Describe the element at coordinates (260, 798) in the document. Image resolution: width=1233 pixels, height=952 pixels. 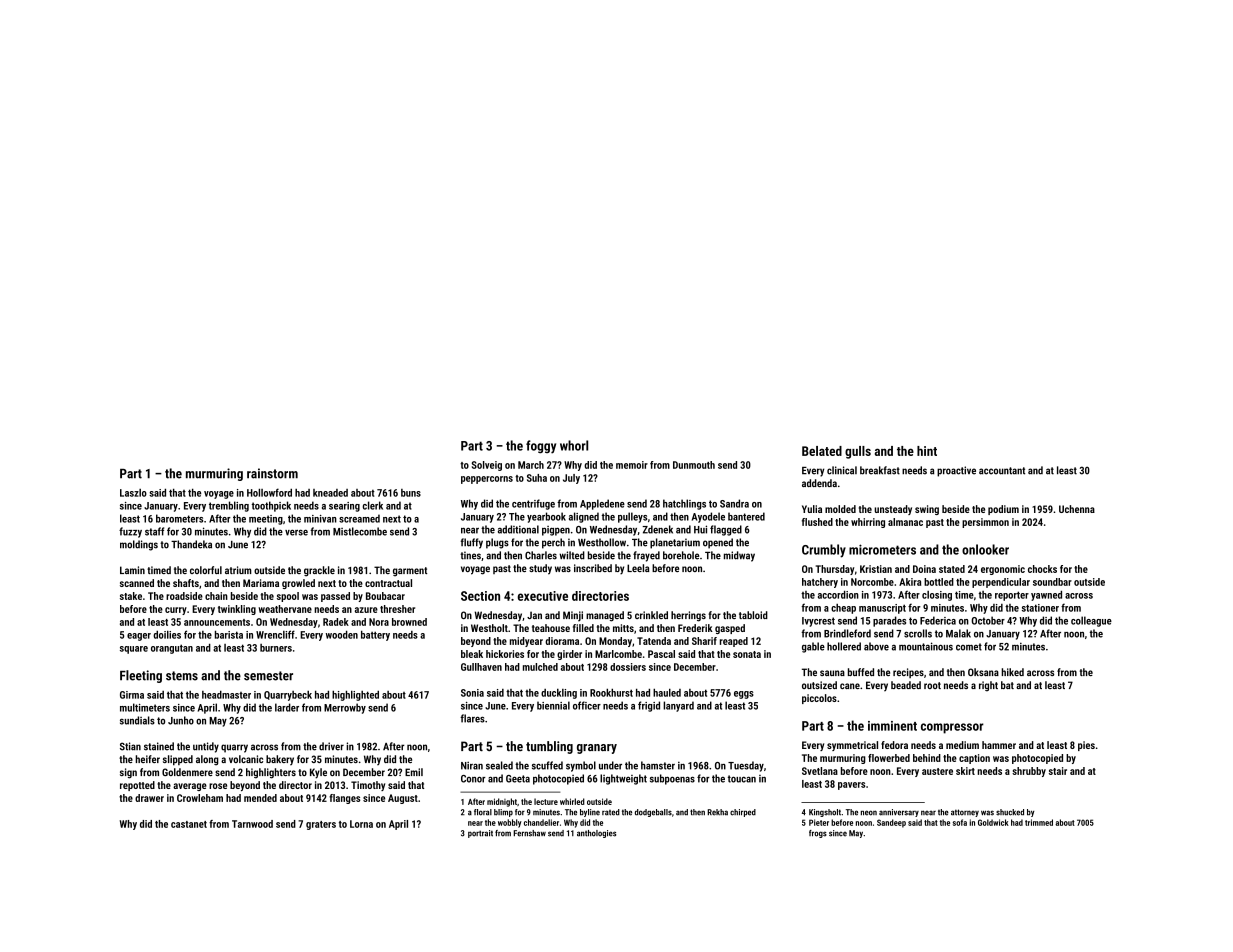
I see `mended` at that location.
